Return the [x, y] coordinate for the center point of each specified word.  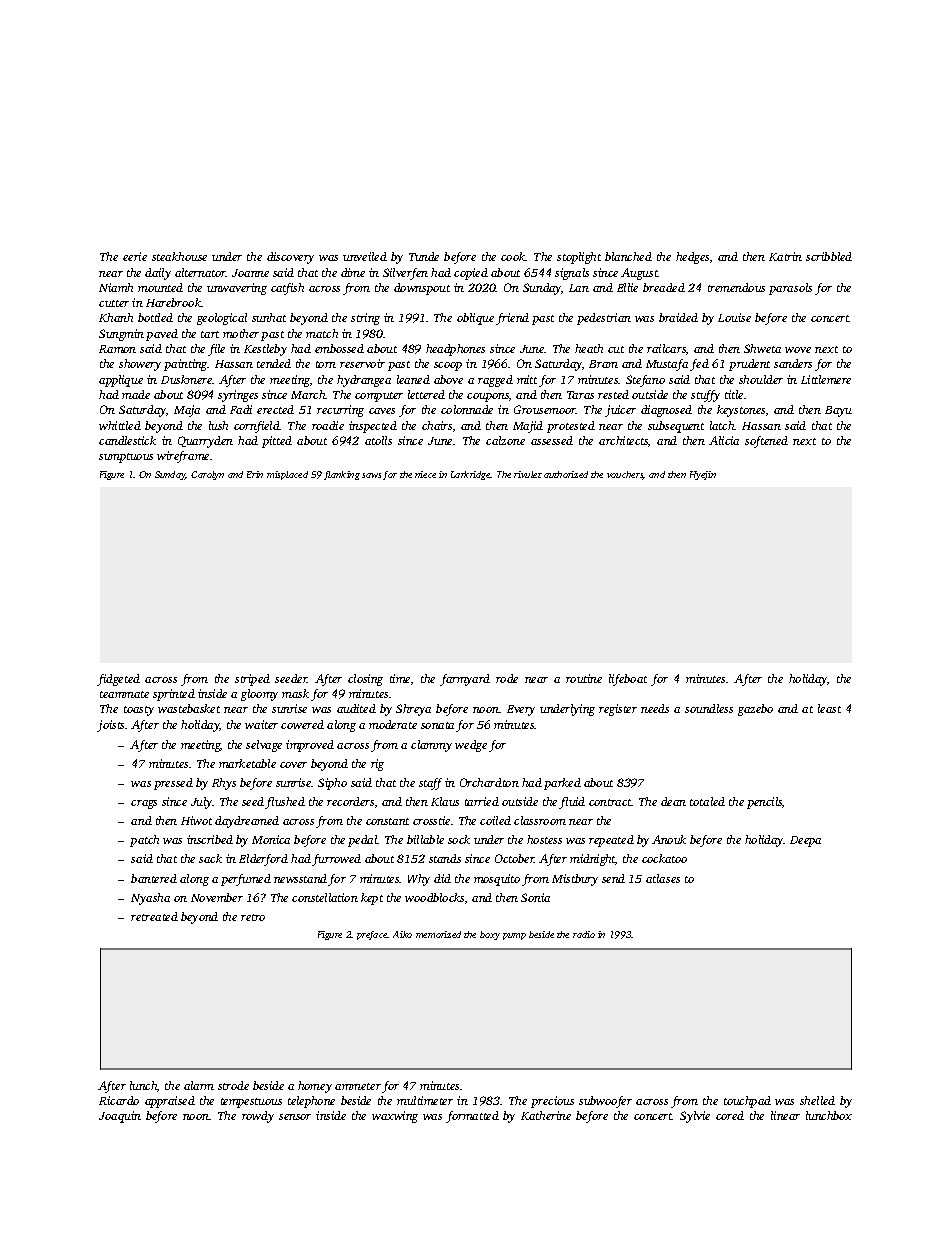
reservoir [362, 363]
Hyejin [703, 475]
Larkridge [471, 475]
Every [521, 710]
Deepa [805, 841]
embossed [339, 348]
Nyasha [150, 899]
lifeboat [628, 680]
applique [121, 381]
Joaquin [120, 1117]
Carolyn [207, 475]
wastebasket [189, 708]
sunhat [269, 317]
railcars [666, 348]
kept [372, 899]
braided [678, 317]
